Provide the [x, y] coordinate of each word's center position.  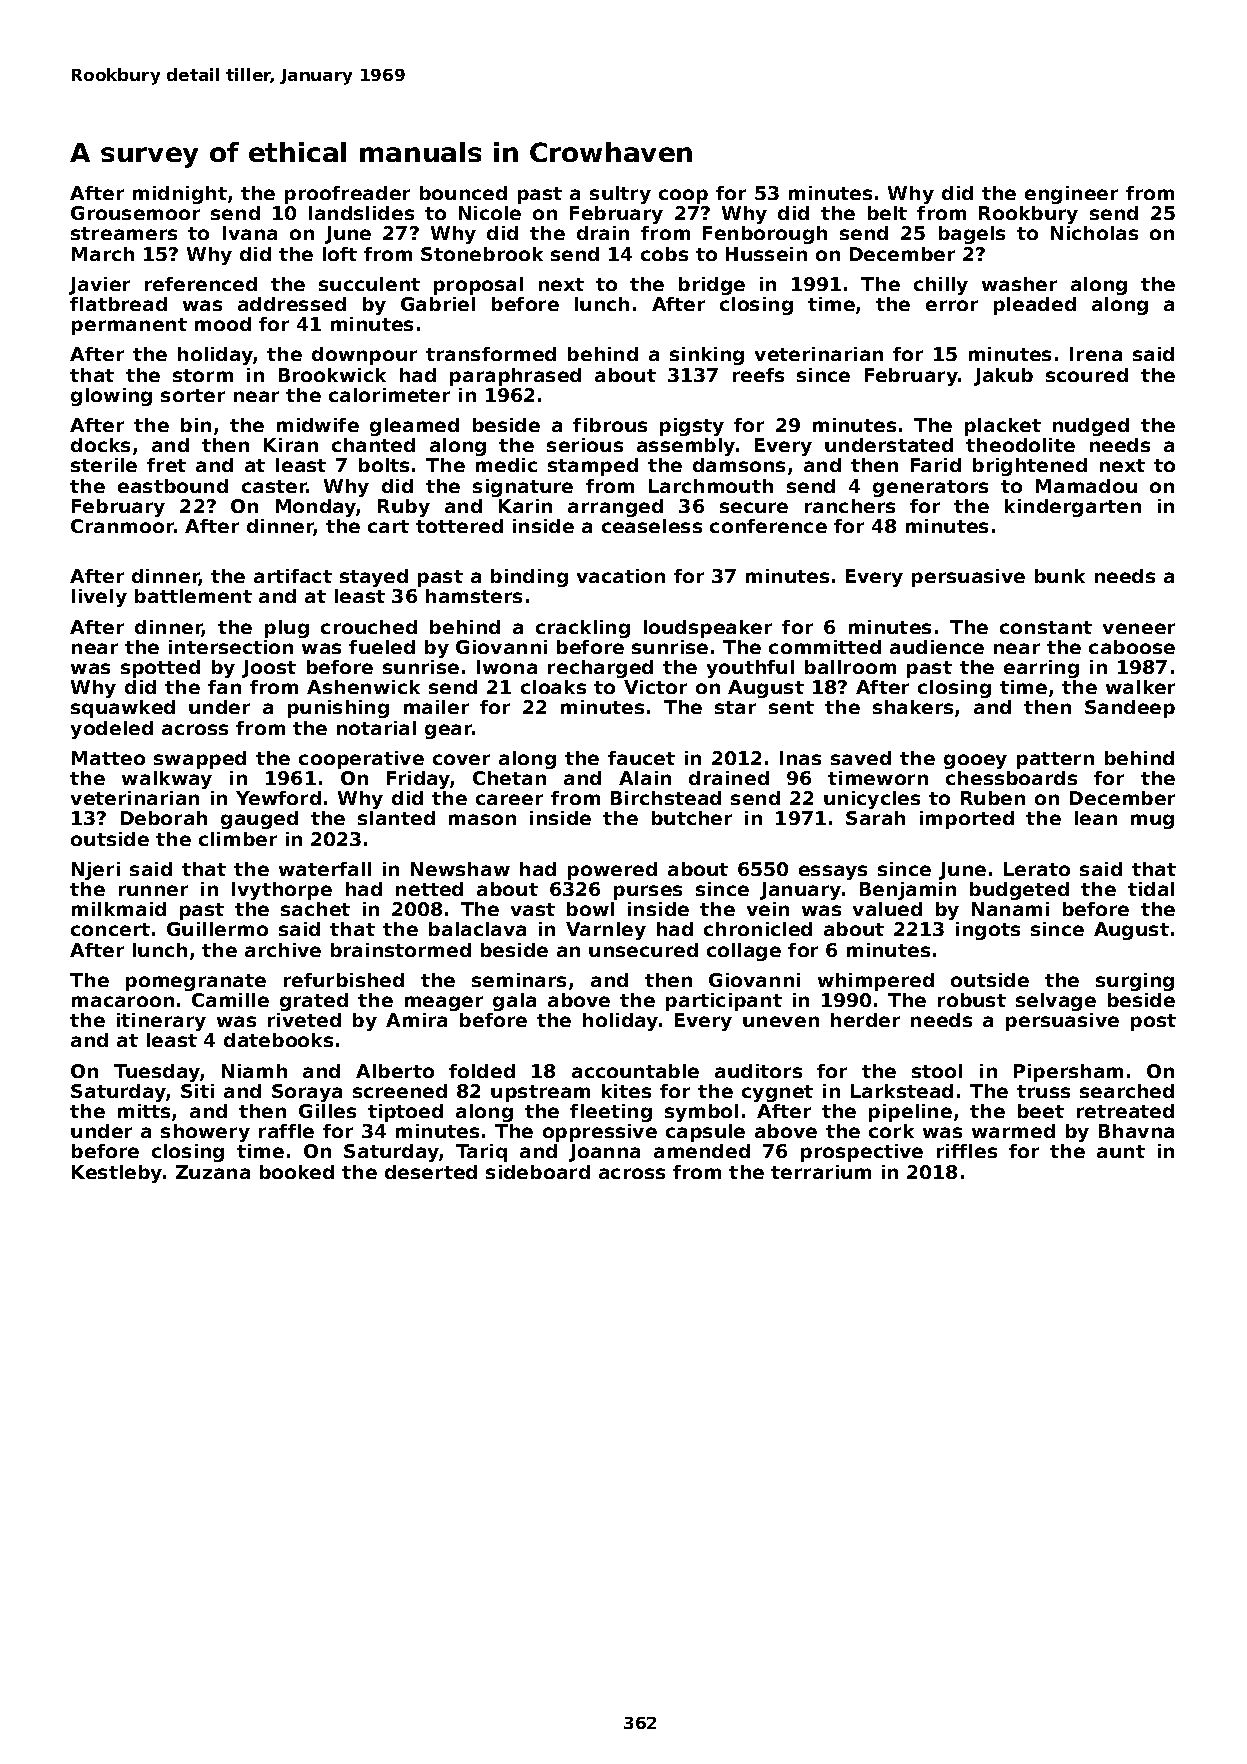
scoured [1087, 375]
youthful [750, 669]
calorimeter [389, 395]
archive [283, 950]
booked [297, 1172]
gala [514, 1002]
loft [340, 254]
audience [937, 647]
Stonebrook [482, 254]
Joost [269, 669]
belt [887, 213]
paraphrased [515, 377]
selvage [1056, 1002]
